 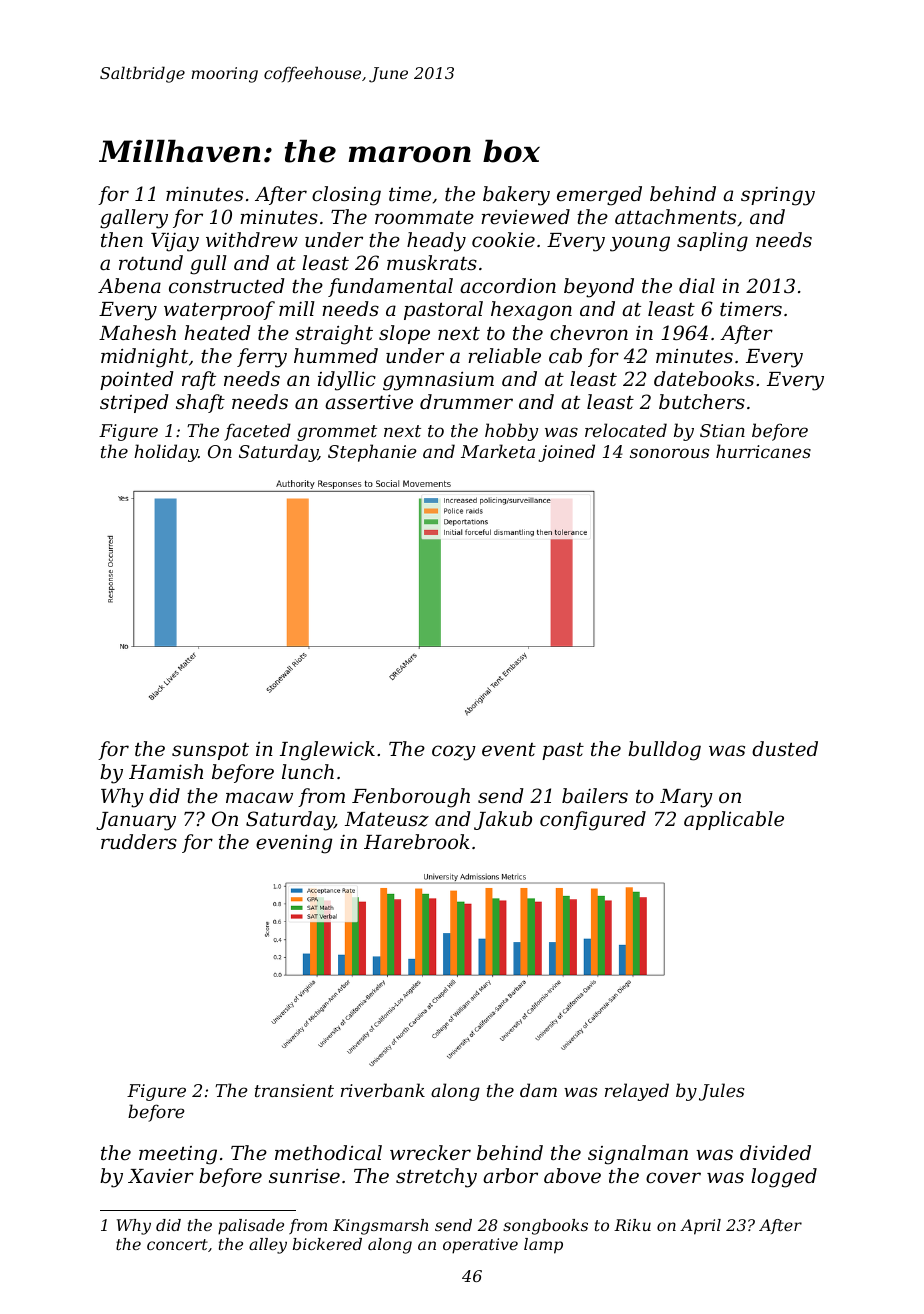 What do you see at coordinates (664, 751) in the screenshot?
I see `bulldog` at bounding box center [664, 751].
